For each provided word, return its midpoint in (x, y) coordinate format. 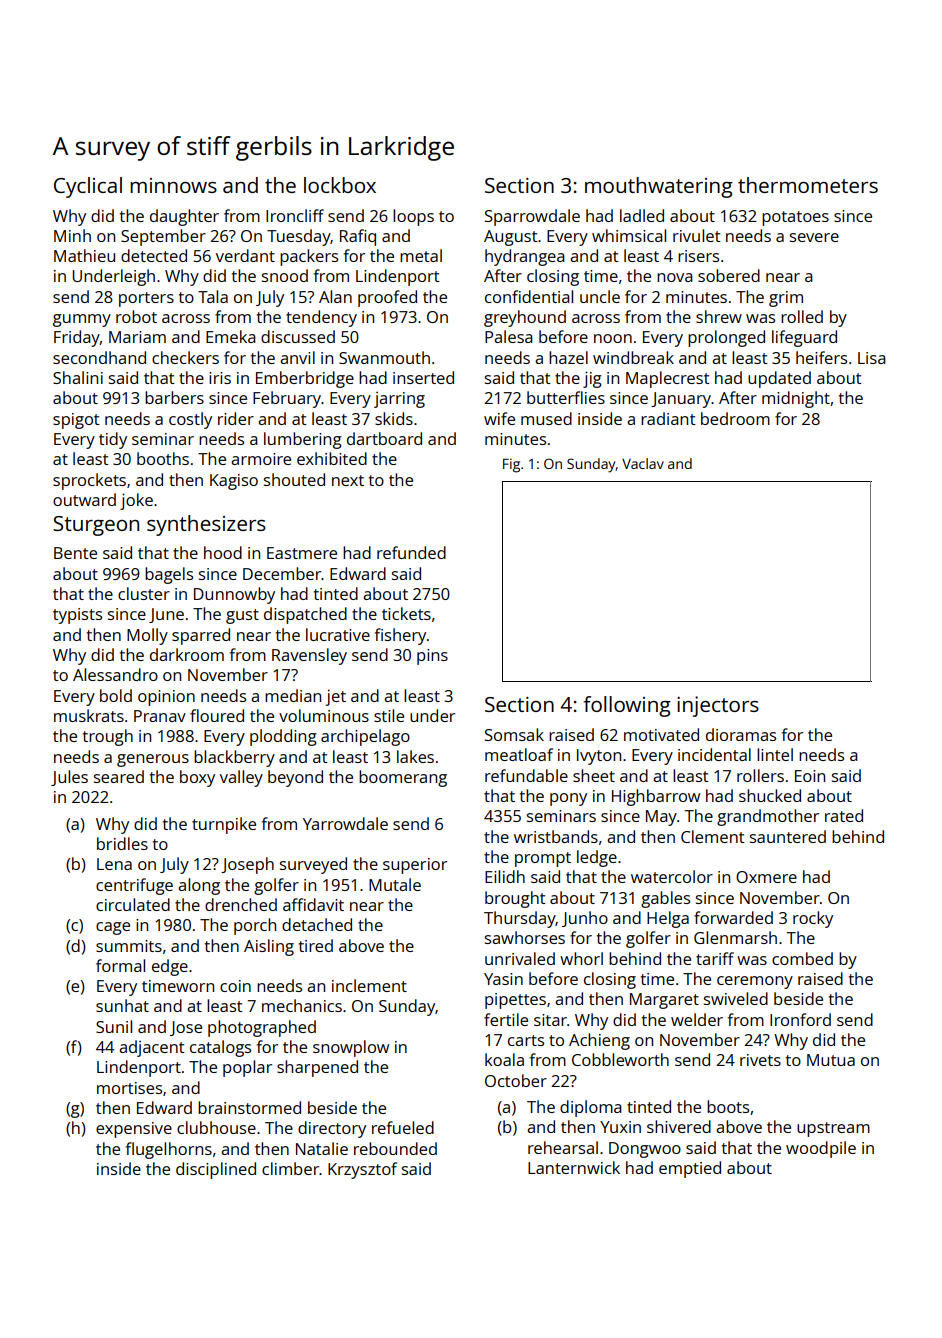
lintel (775, 754)
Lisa (872, 358)
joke (136, 501)
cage (113, 928)
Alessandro (115, 674)
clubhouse (216, 1127)
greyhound (525, 318)
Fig (511, 465)
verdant (245, 255)
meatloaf (519, 754)
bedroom (735, 418)
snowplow (351, 1048)
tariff (715, 958)
